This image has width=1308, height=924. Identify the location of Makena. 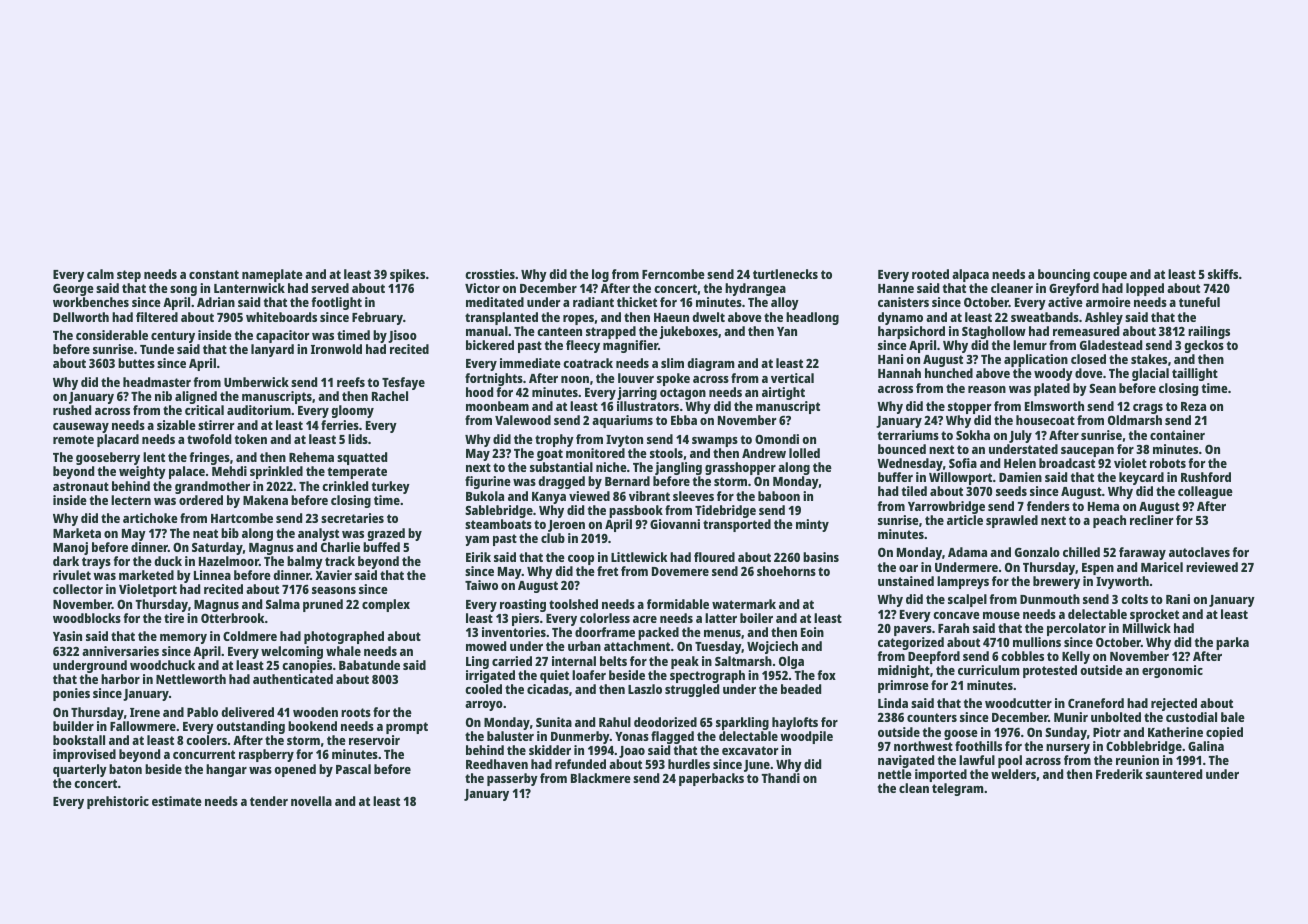
(265, 500).
